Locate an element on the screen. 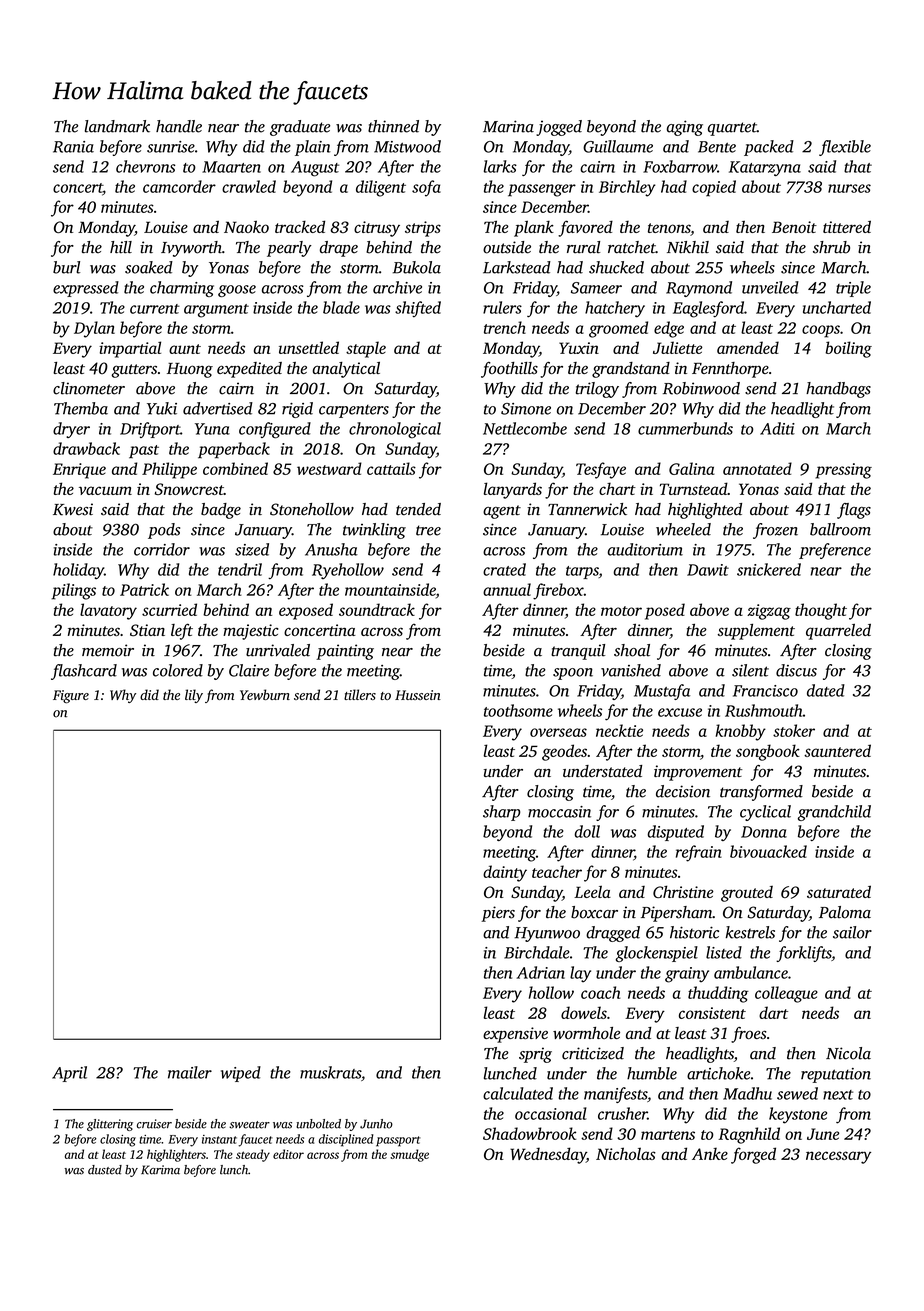 The height and width of the screenshot is (1311, 924). April is located at coordinates (69, 1074).
